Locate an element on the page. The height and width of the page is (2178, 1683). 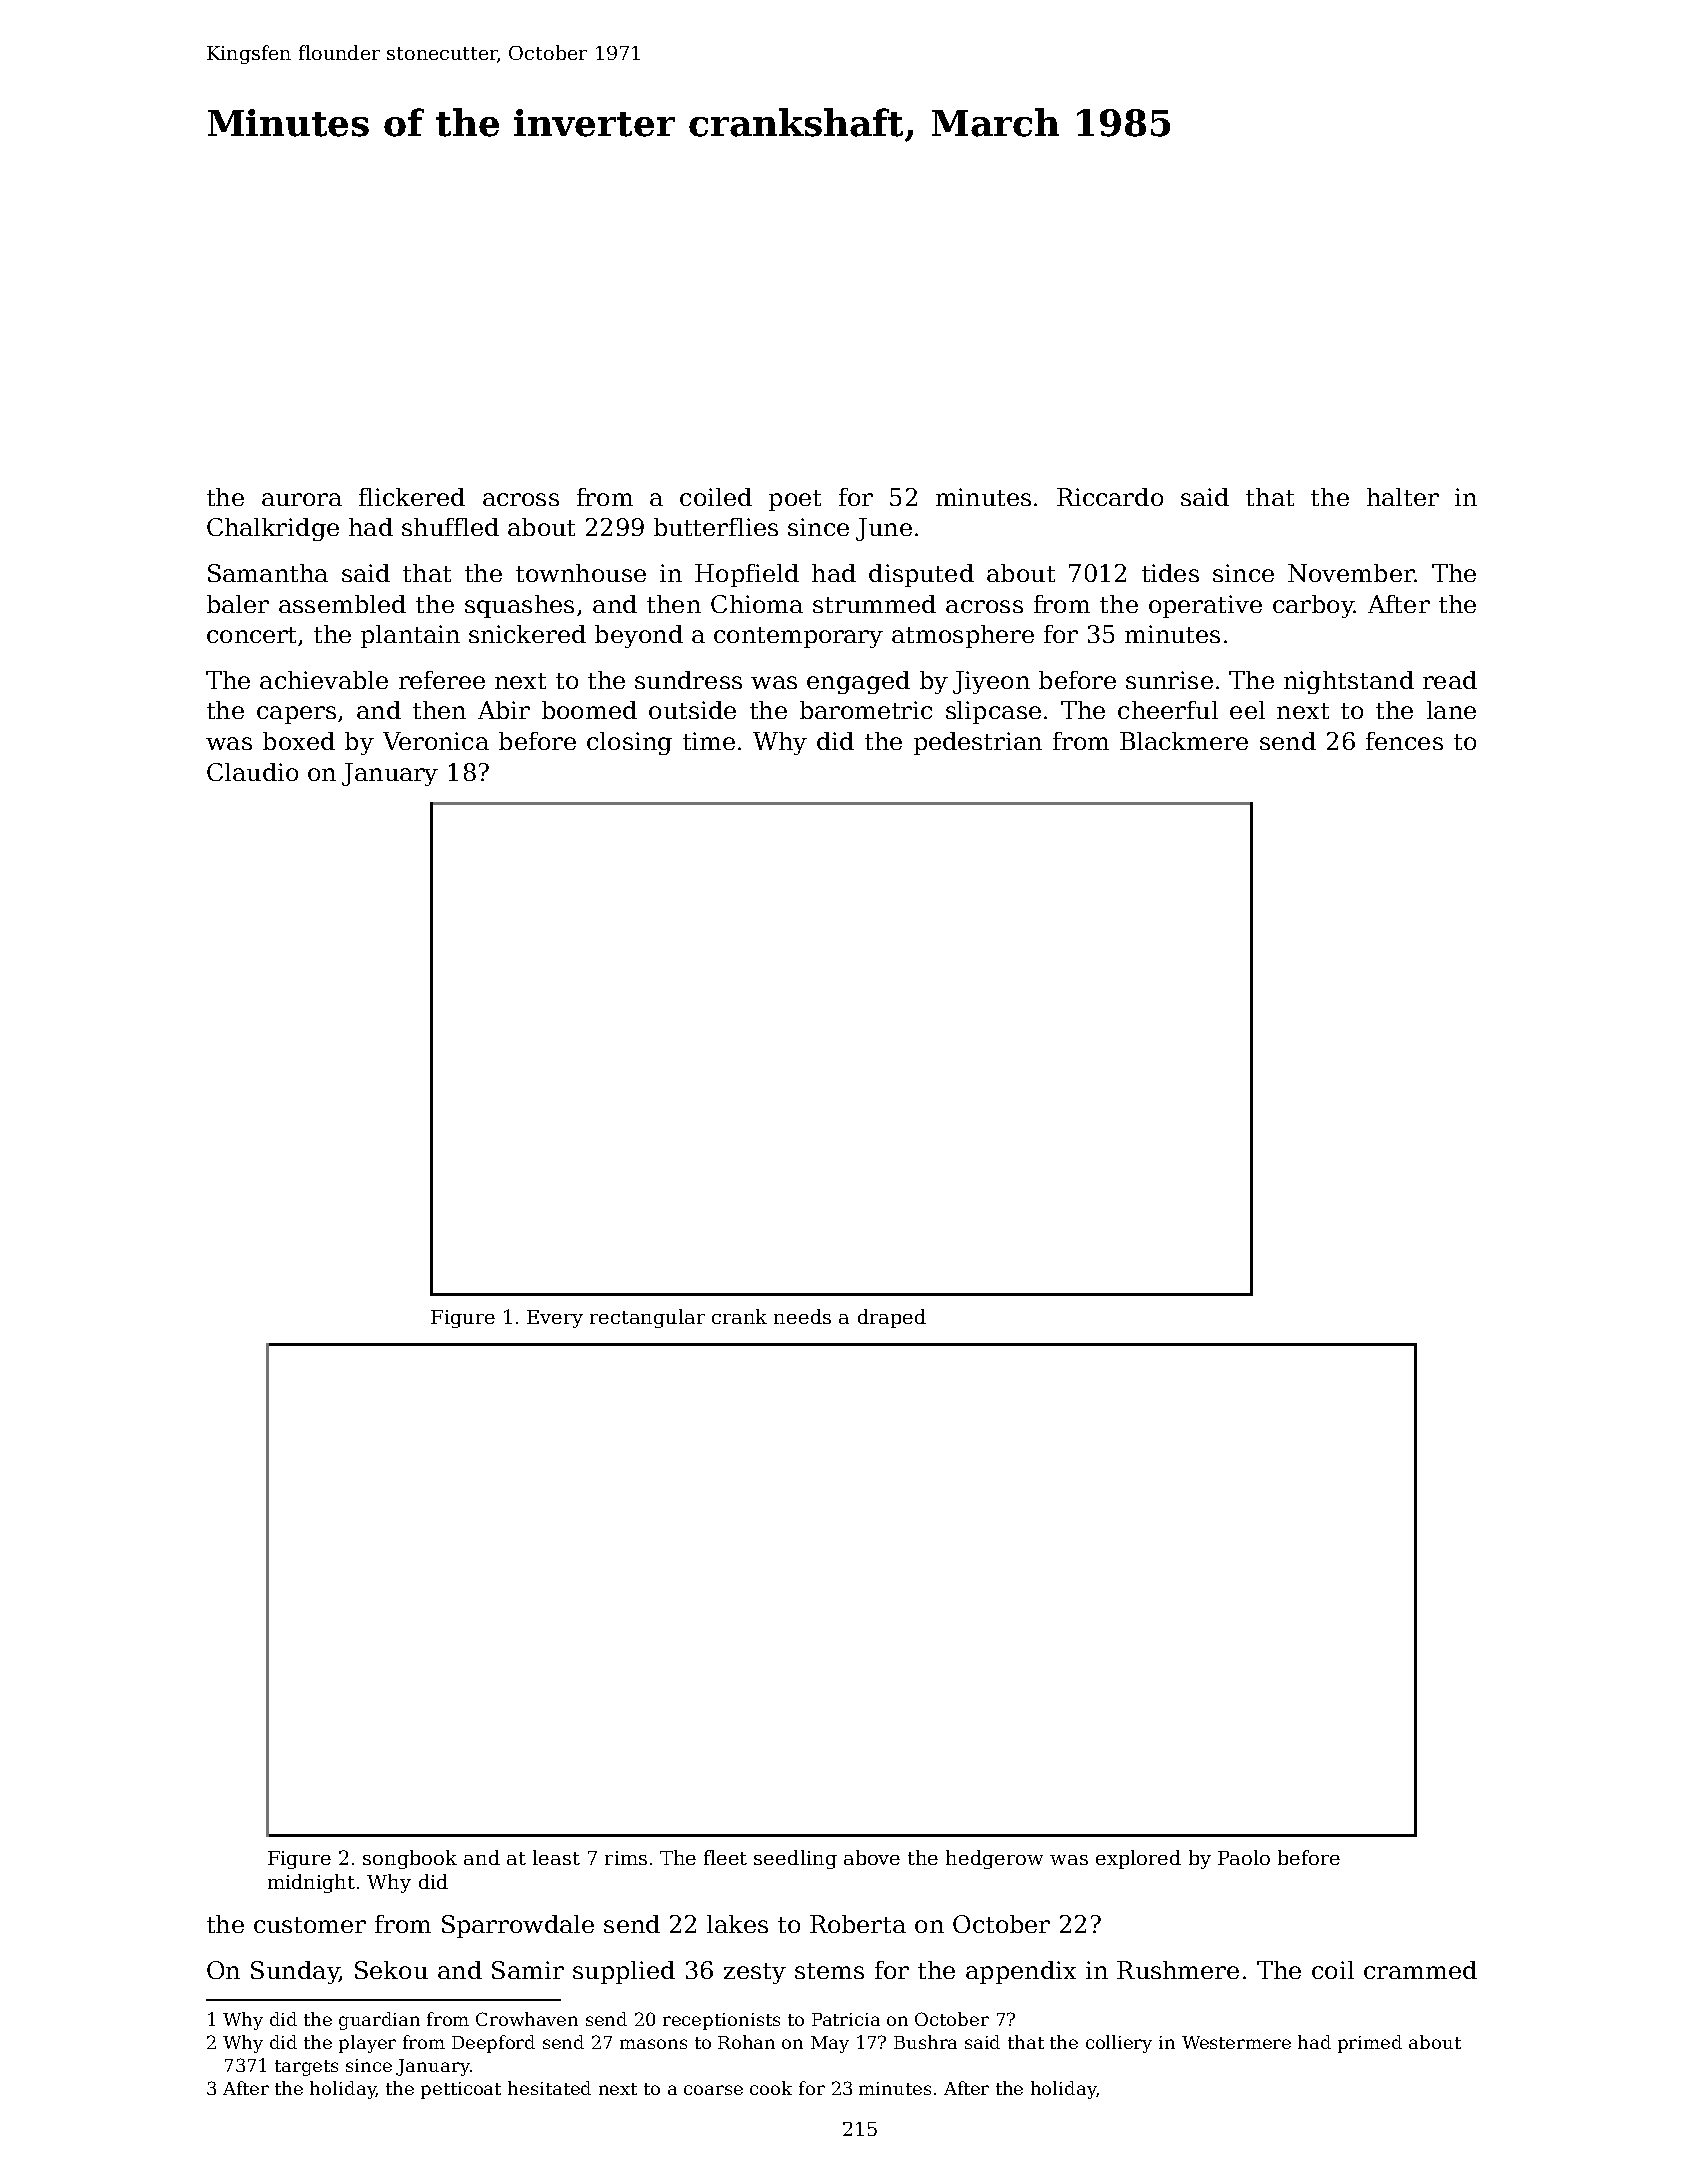
Claudio is located at coordinates (252, 772).
